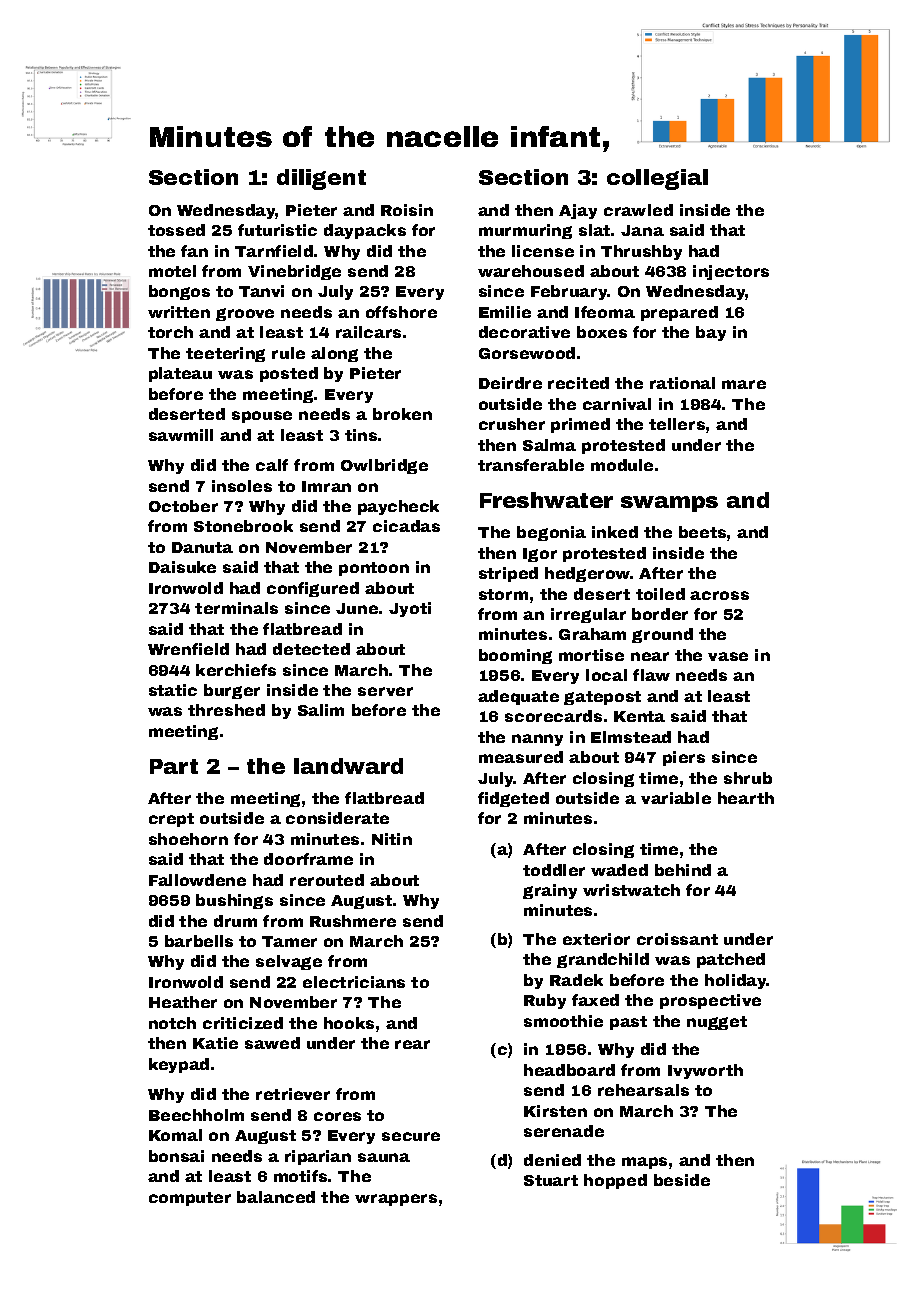 The width and height of the screenshot is (924, 1311). Describe the element at coordinates (171, 820) in the screenshot. I see `crept` at that location.
